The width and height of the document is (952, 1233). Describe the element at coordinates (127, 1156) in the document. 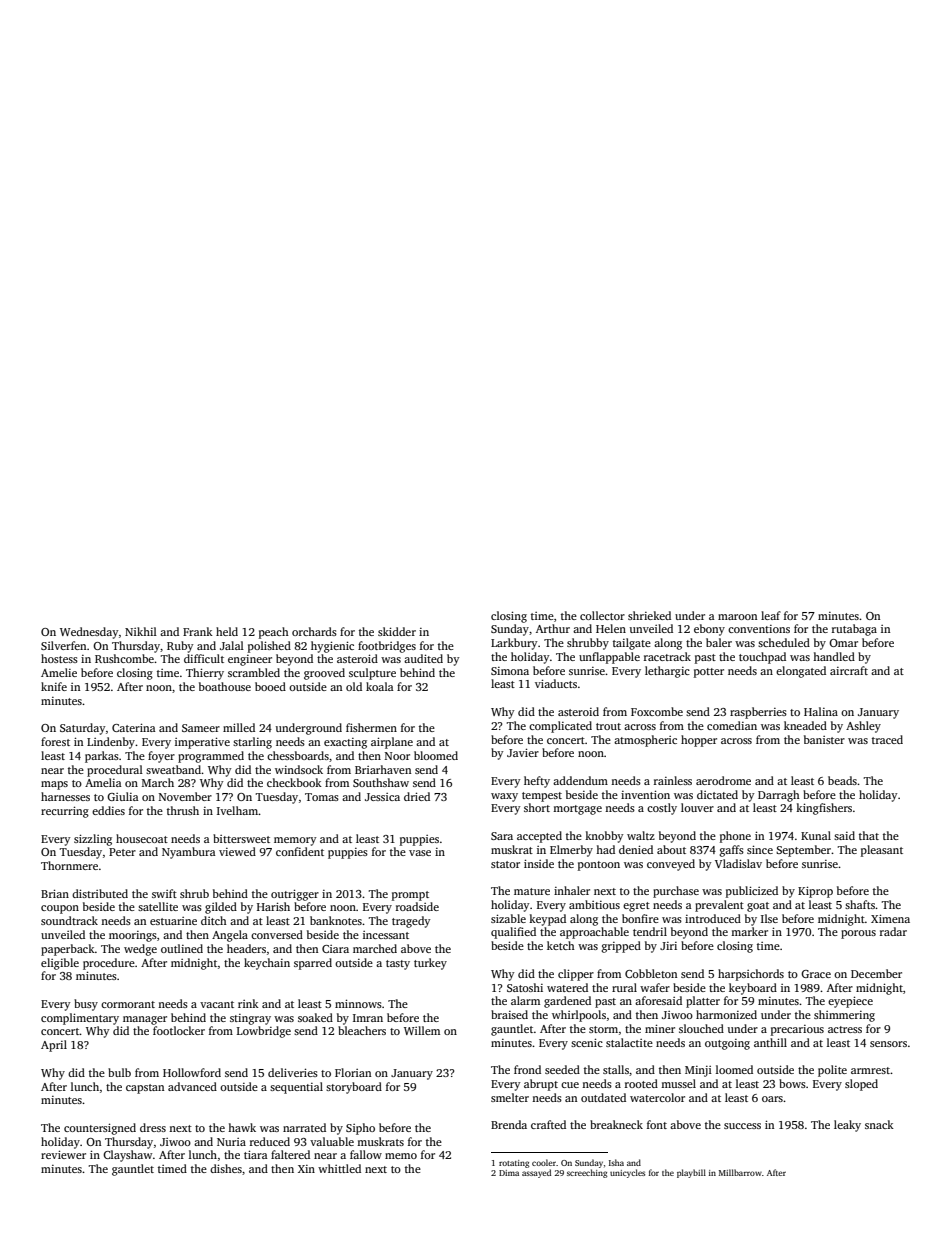

I see `Clayshaw` at that location.
